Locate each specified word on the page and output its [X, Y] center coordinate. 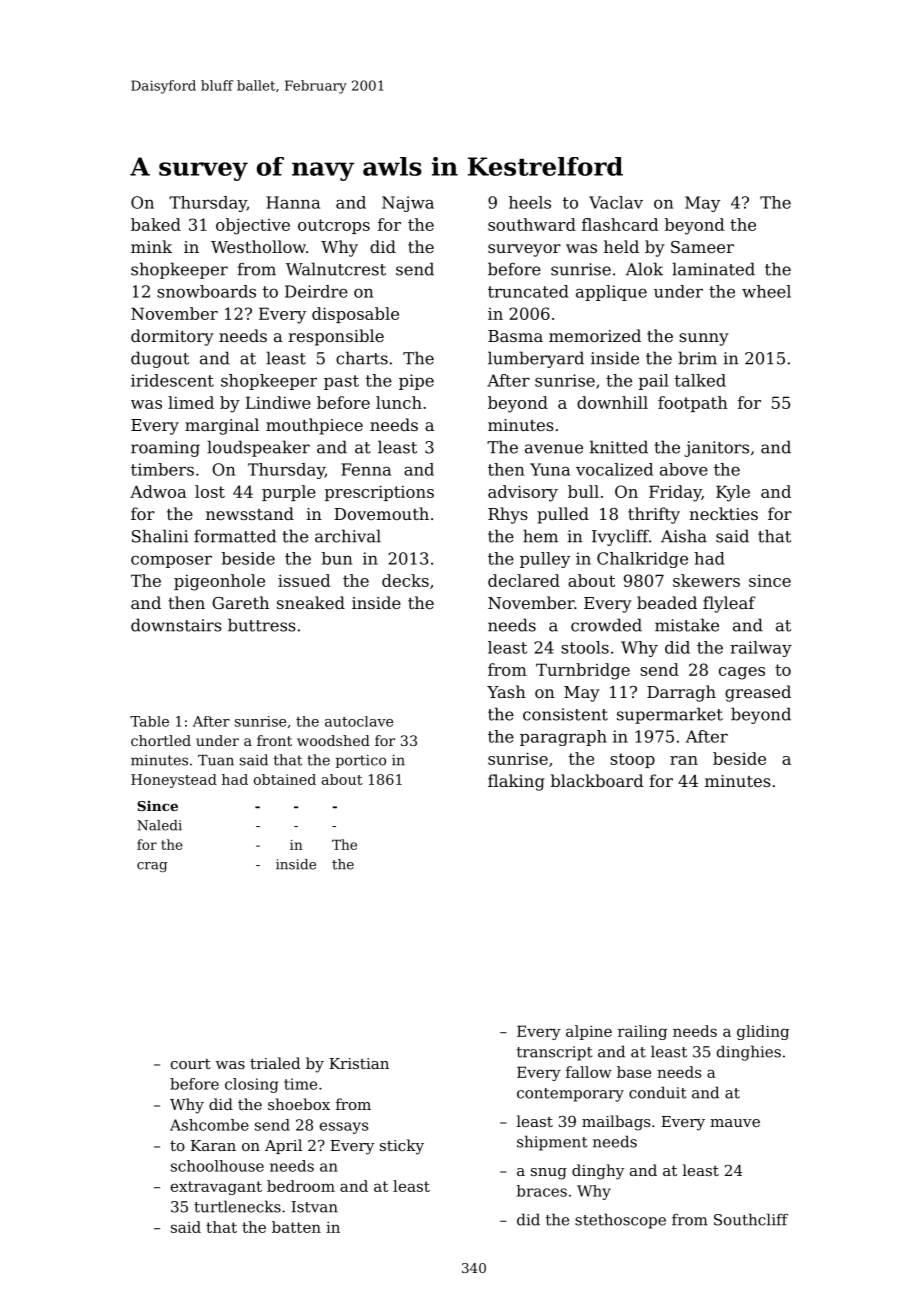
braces [542, 1191]
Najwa [408, 204]
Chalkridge [642, 560]
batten [296, 1227]
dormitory [172, 337]
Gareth [240, 602]
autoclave [359, 721]
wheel [766, 291]
